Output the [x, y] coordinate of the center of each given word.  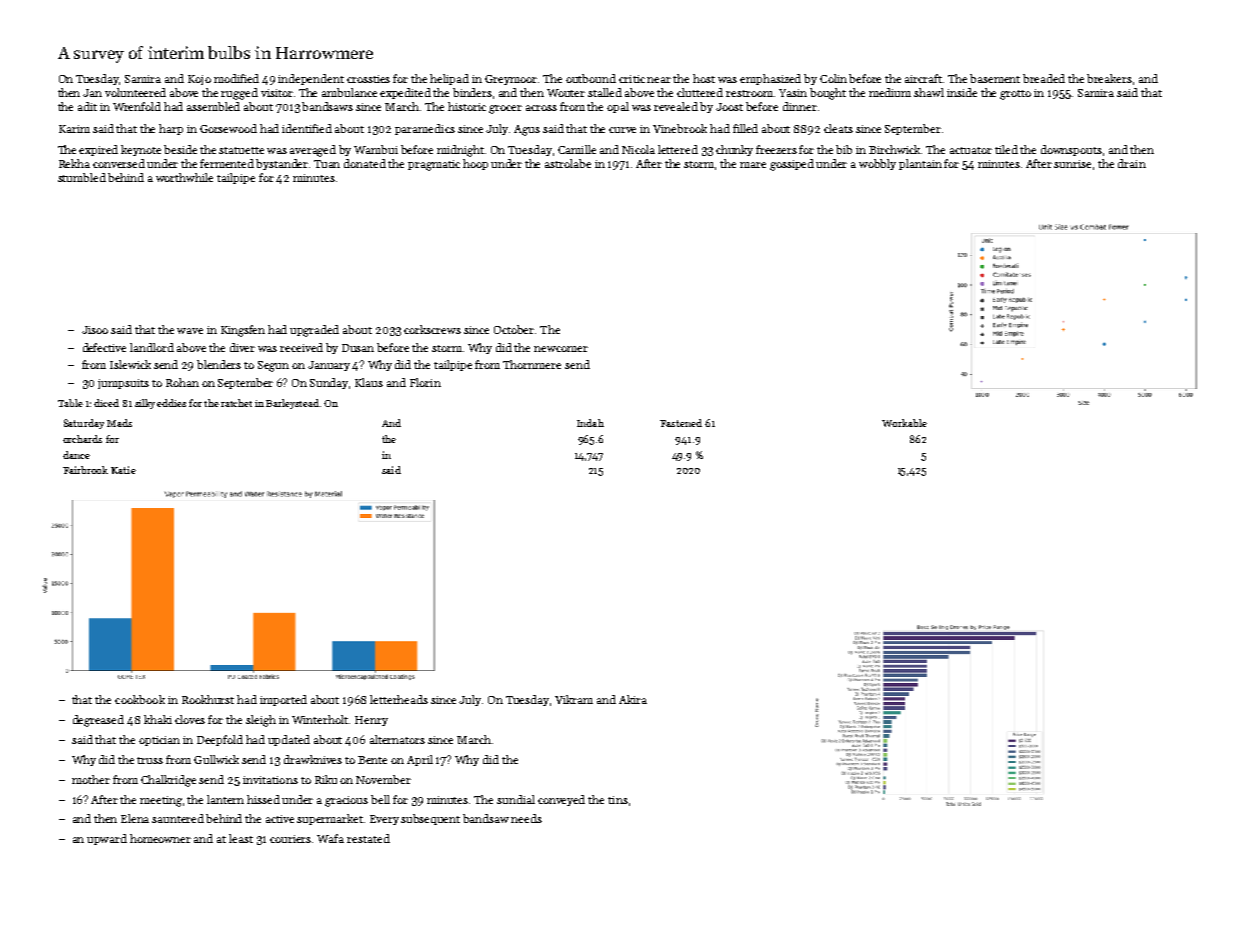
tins [618, 800]
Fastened [681, 423]
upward [107, 839]
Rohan [182, 382]
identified [307, 128]
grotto [1015, 95]
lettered [678, 149]
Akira [633, 699]
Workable [904, 423]
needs [526, 818]
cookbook [140, 699]
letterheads [399, 699]
